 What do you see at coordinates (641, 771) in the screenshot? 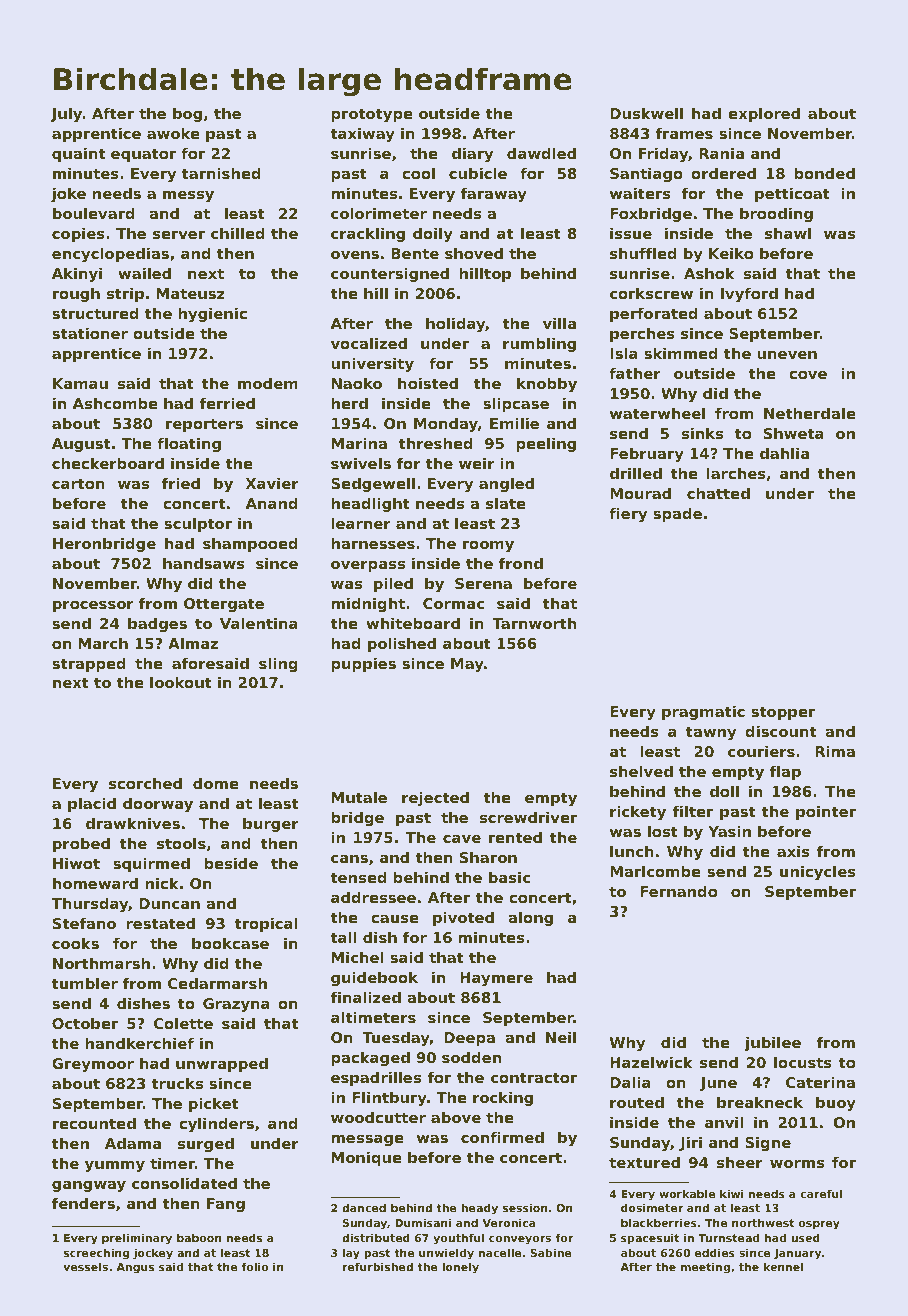
I see `shelved` at bounding box center [641, 771].
